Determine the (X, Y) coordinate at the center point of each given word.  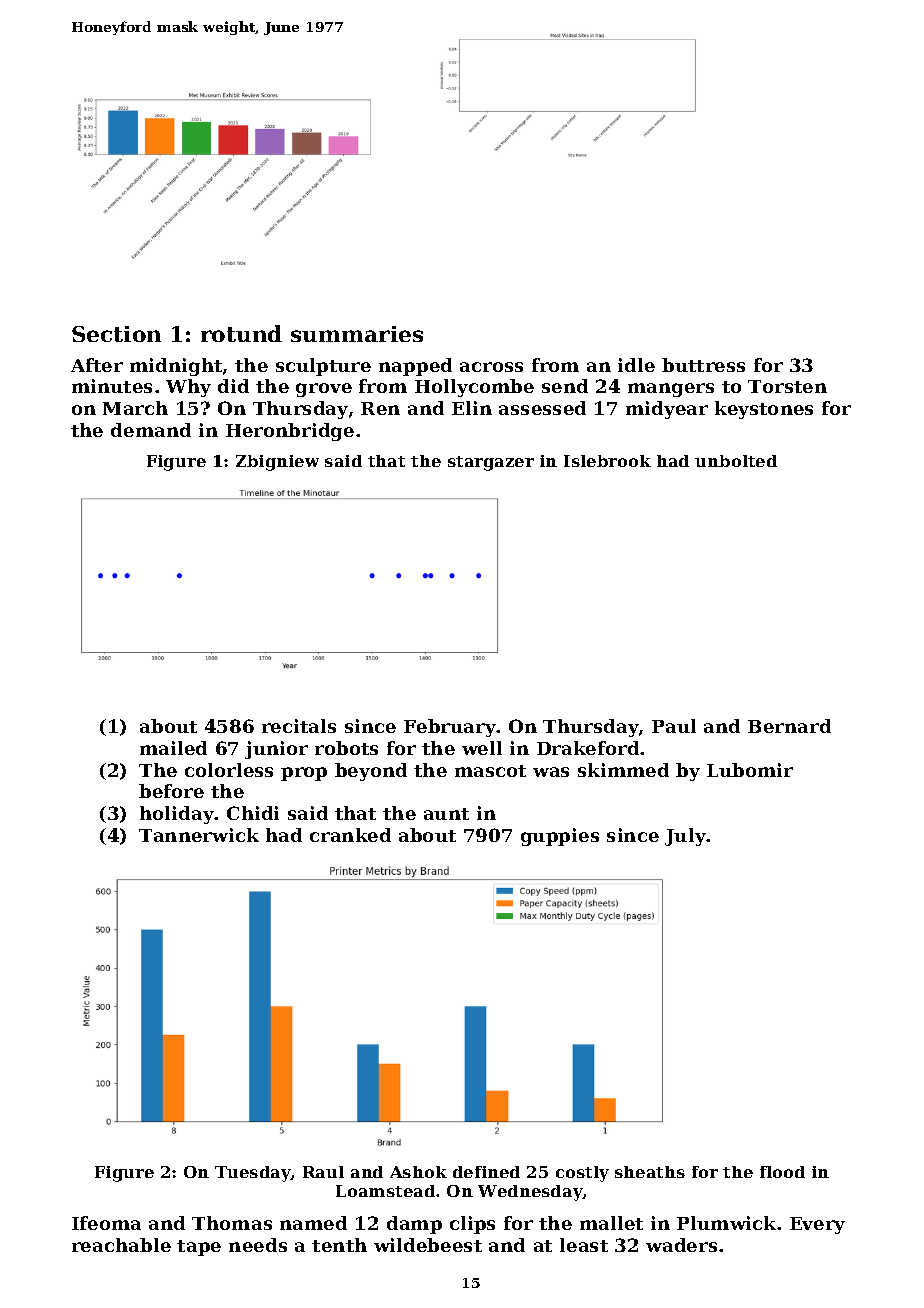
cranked (350, 835)
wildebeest (428, 1245)
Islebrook (607, 461)
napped (415, 367)
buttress (703, 365)
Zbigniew (277, 463)
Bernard (789, 726)
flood (782, 1172)
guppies (560, 837)
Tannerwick (199, 835)
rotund (241, 333)
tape (199, 1248)
